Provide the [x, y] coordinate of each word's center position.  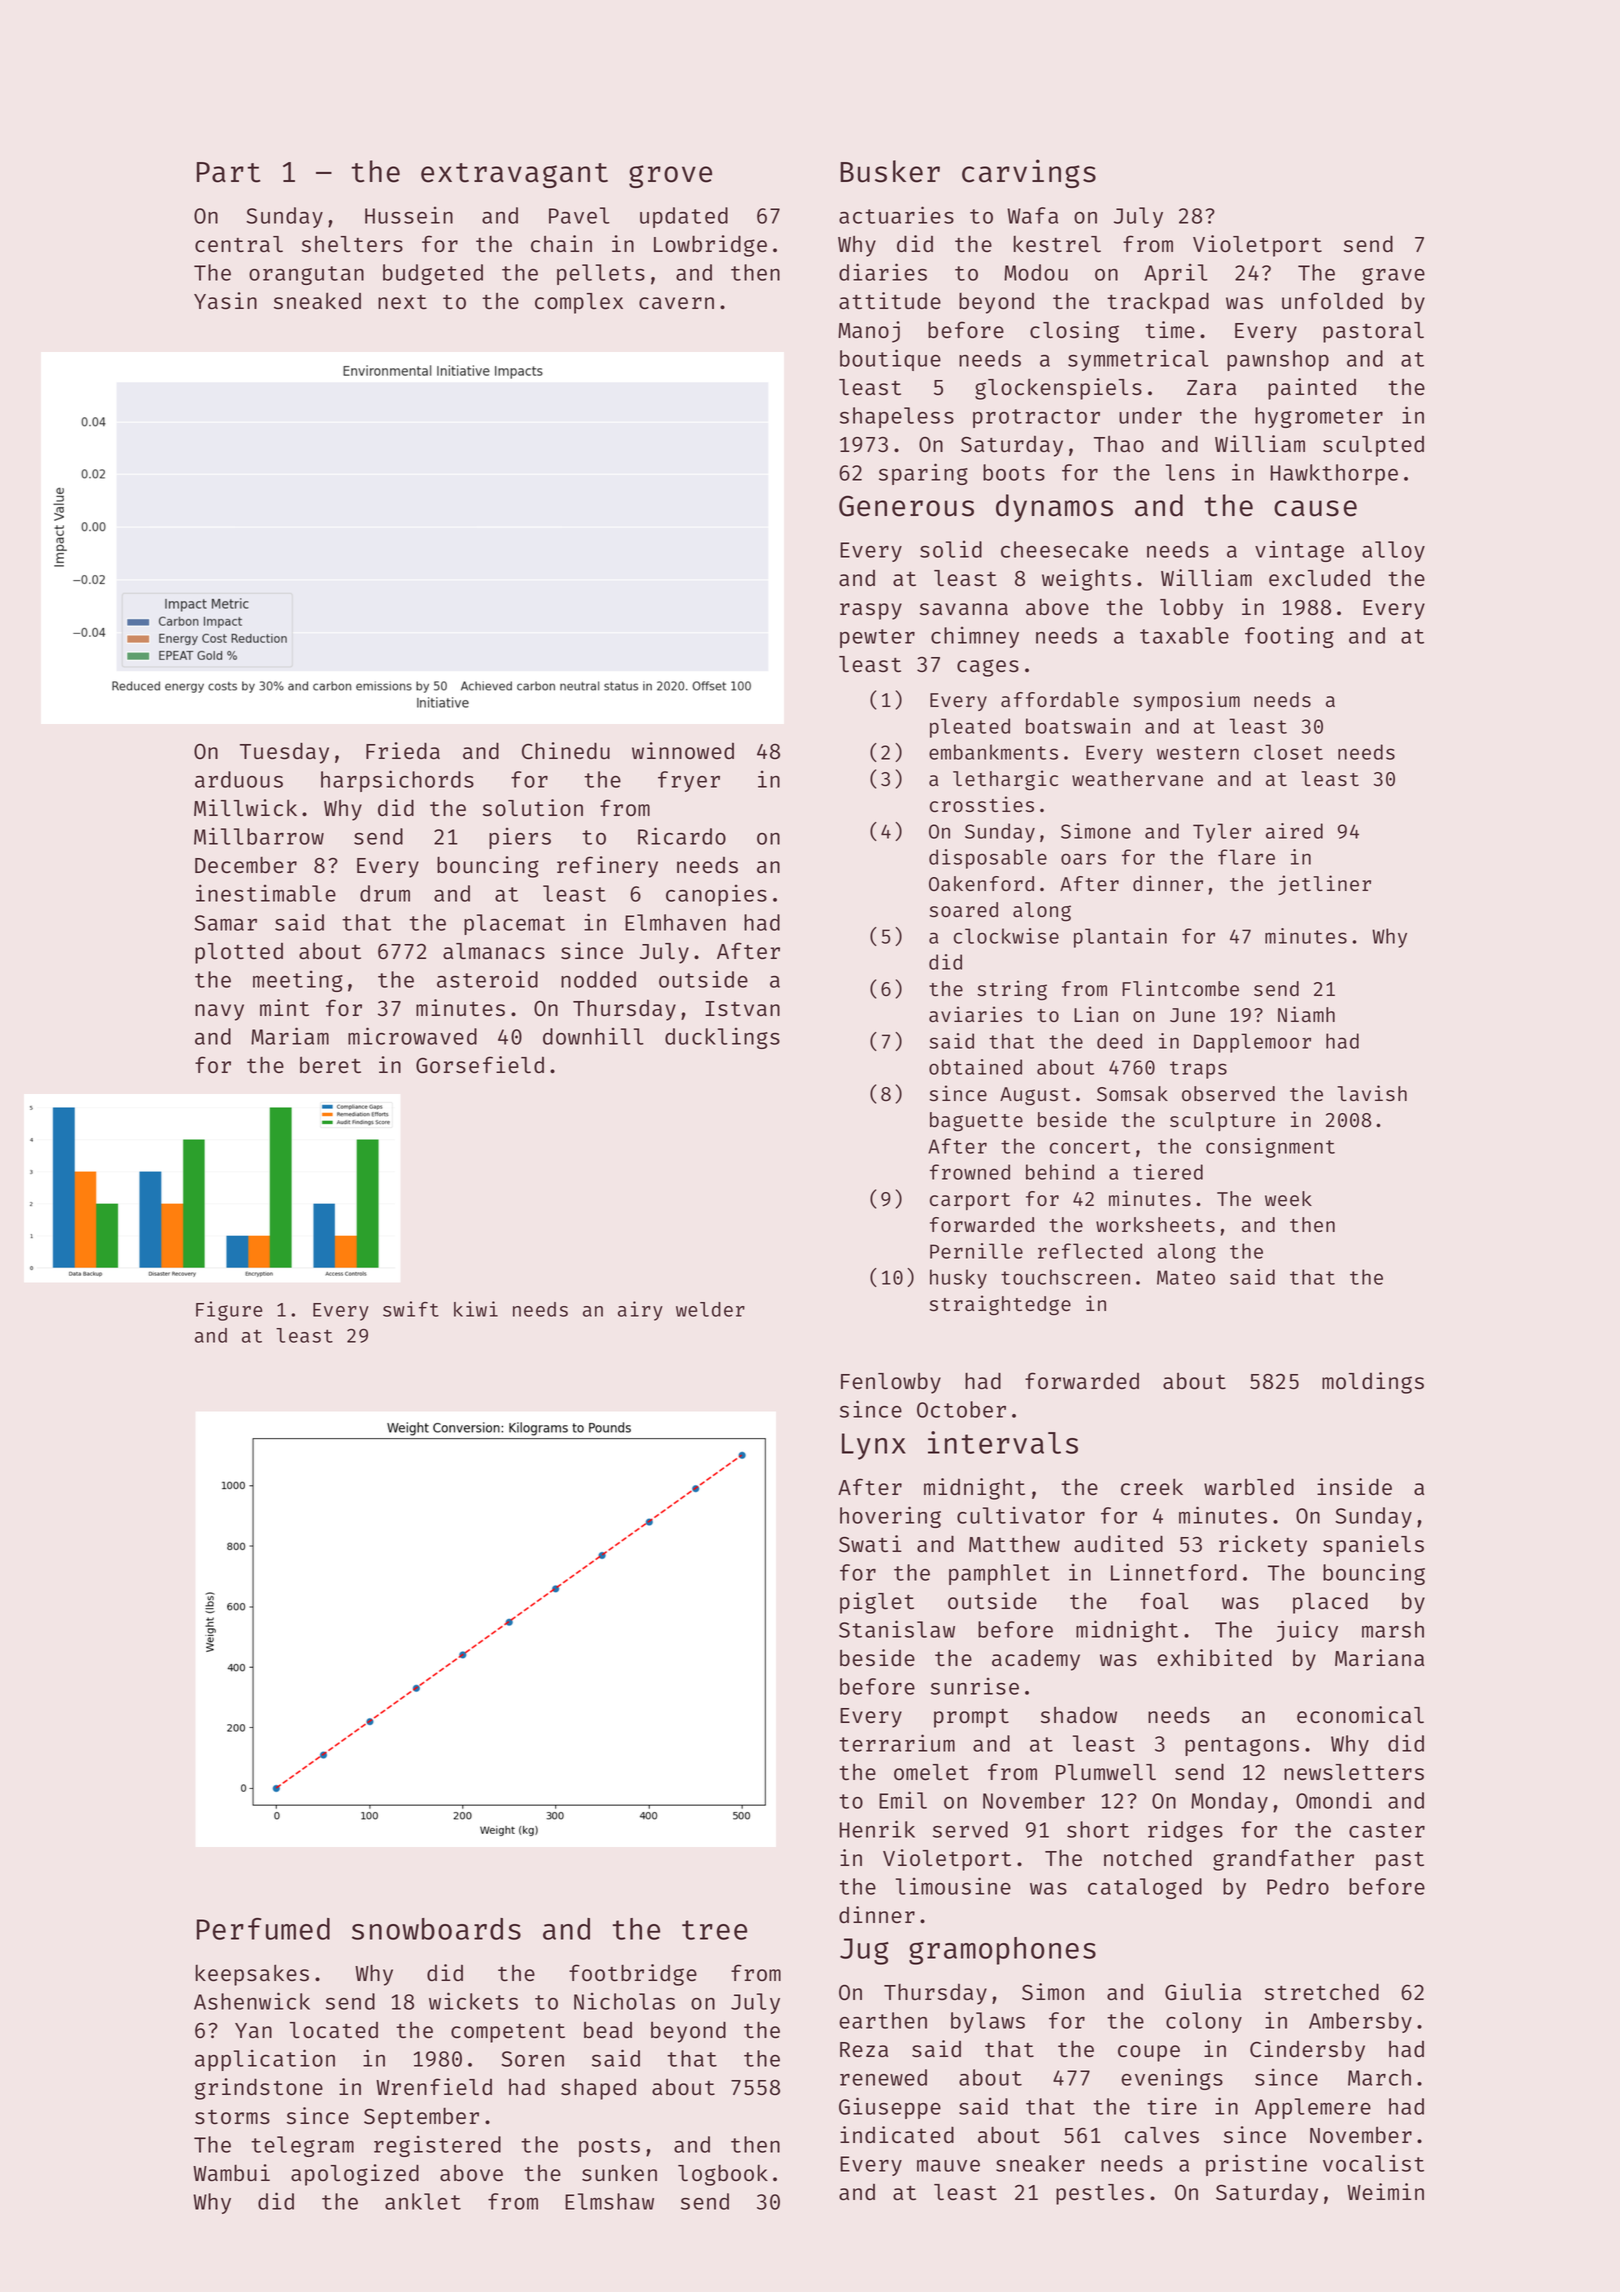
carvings [1029, 173]
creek [1152, 1487]
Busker [890, 171]
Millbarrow [259, 836]
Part [228, 172]
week [1288, 1198]
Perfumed [263, 1929]
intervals [1003, 1442]
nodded [598, 979]
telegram [302, 2146]
